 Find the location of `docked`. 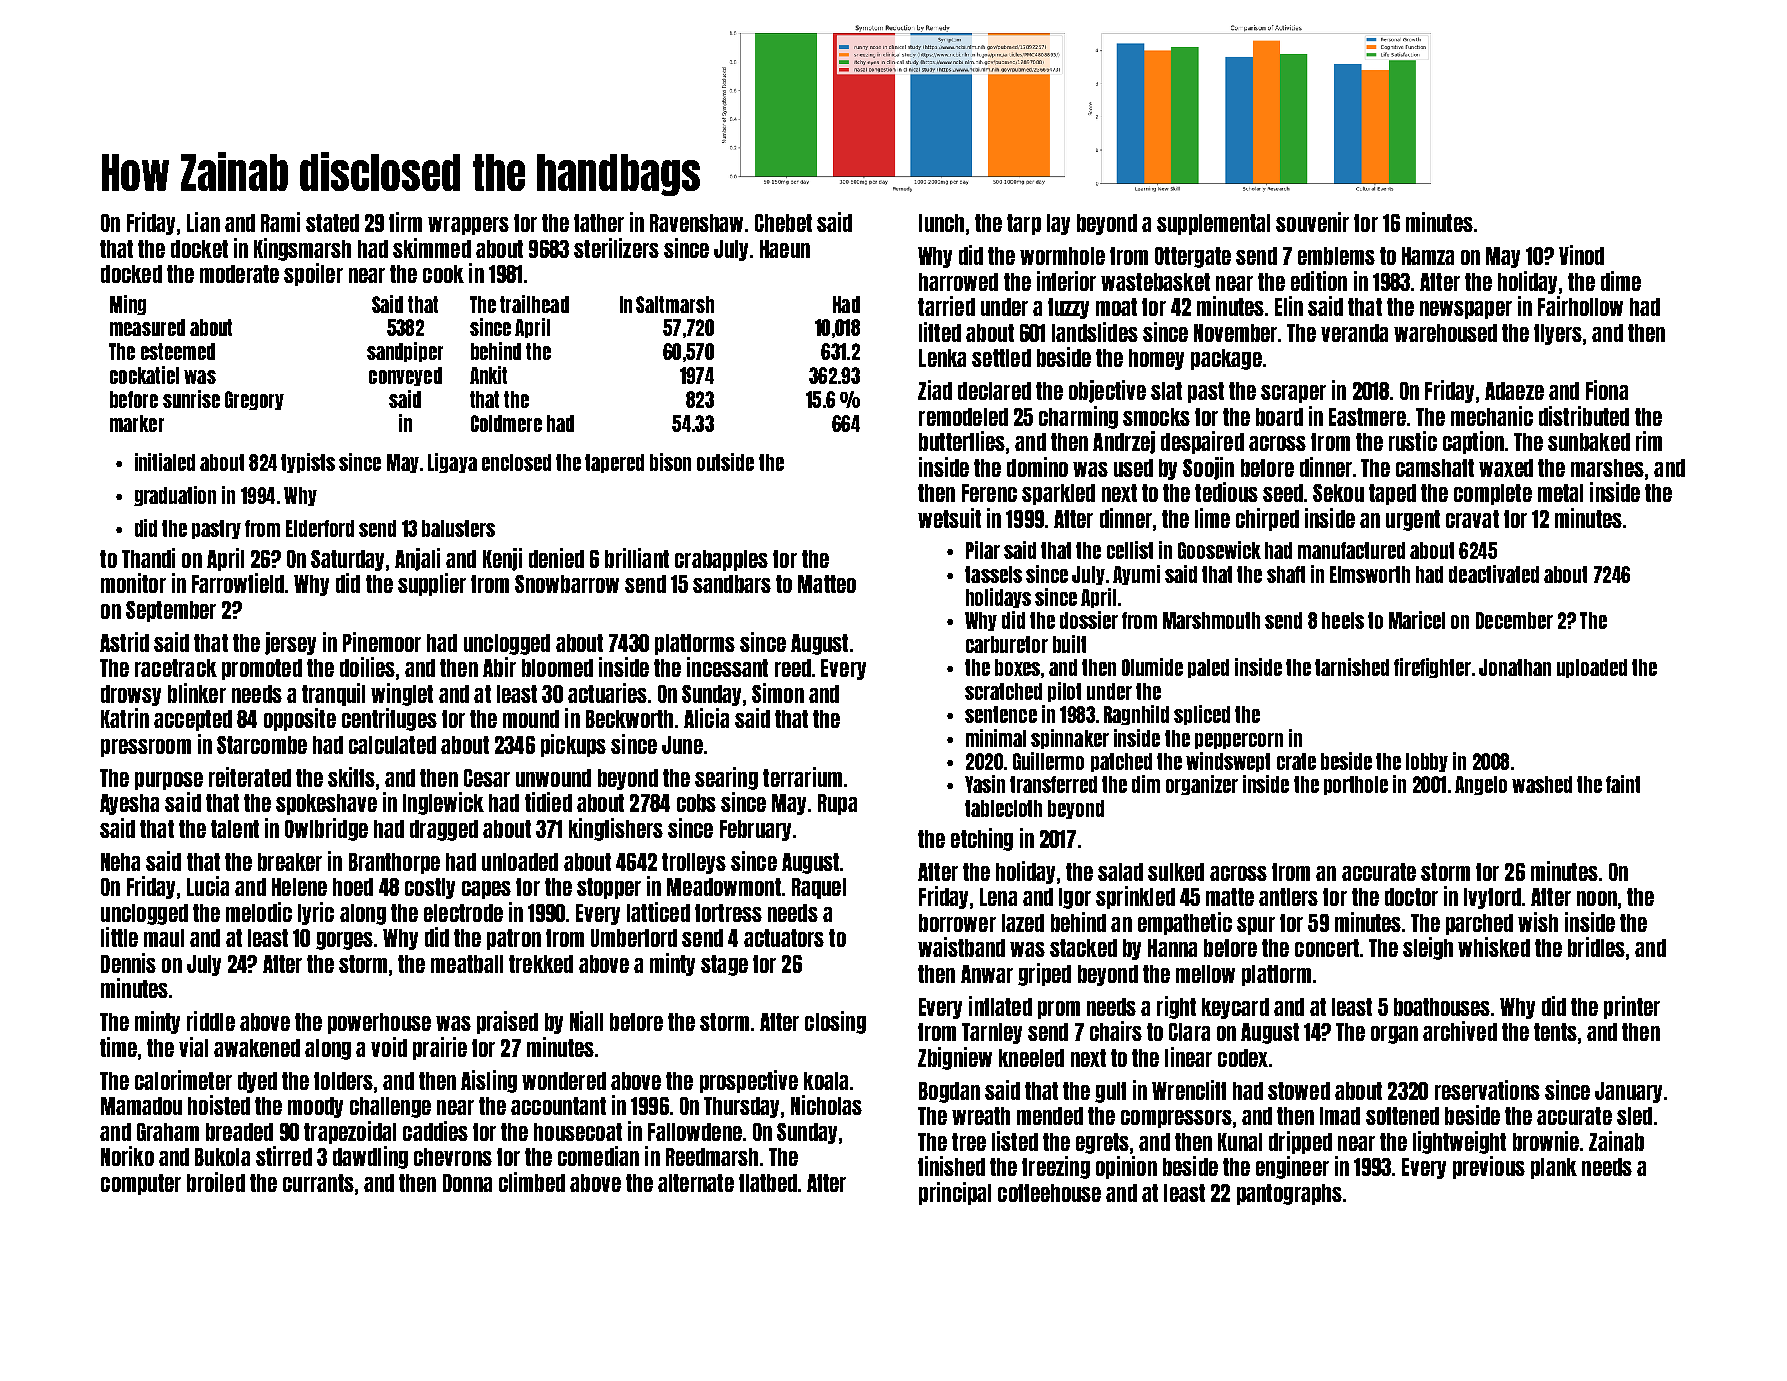

docked is located at coordinates (131, 274).
